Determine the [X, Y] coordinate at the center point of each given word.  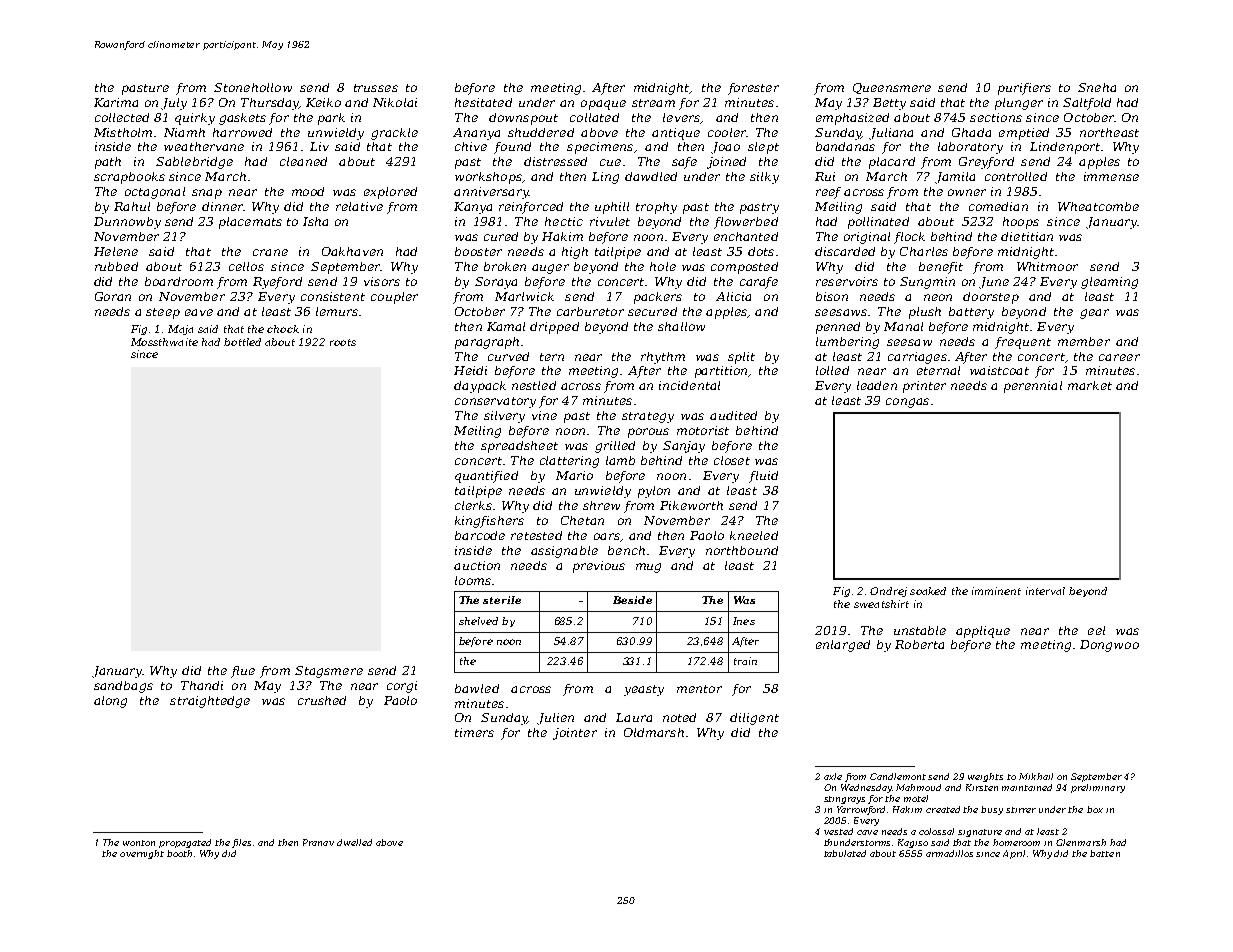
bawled [477, 688]
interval [1045, 591]
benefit [941, 268]
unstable [920, 630]
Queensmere [892, 88]
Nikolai [395, 102]
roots [343, 342]
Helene [116, 251]
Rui [825, 176]
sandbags [123, 687]
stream [653, 103]
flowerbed [746, 223]
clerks [473, 505]
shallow [681, 326]
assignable [564, 552]
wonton [139, 843]
